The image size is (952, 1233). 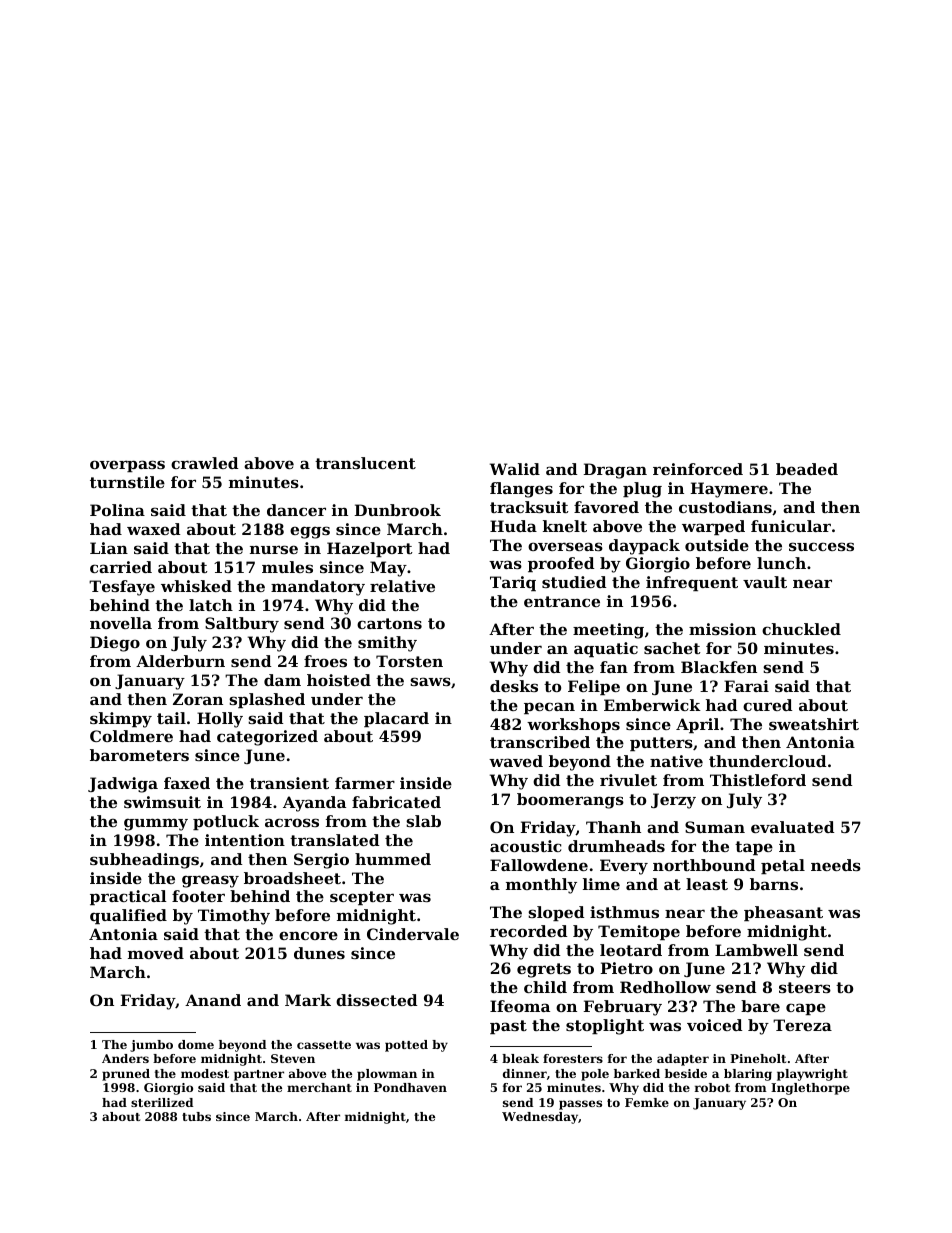 What do you see at coordinates (520, 1006) in the screenshot?
I see `Ifeoma` at bounding box center [520, 1006].
